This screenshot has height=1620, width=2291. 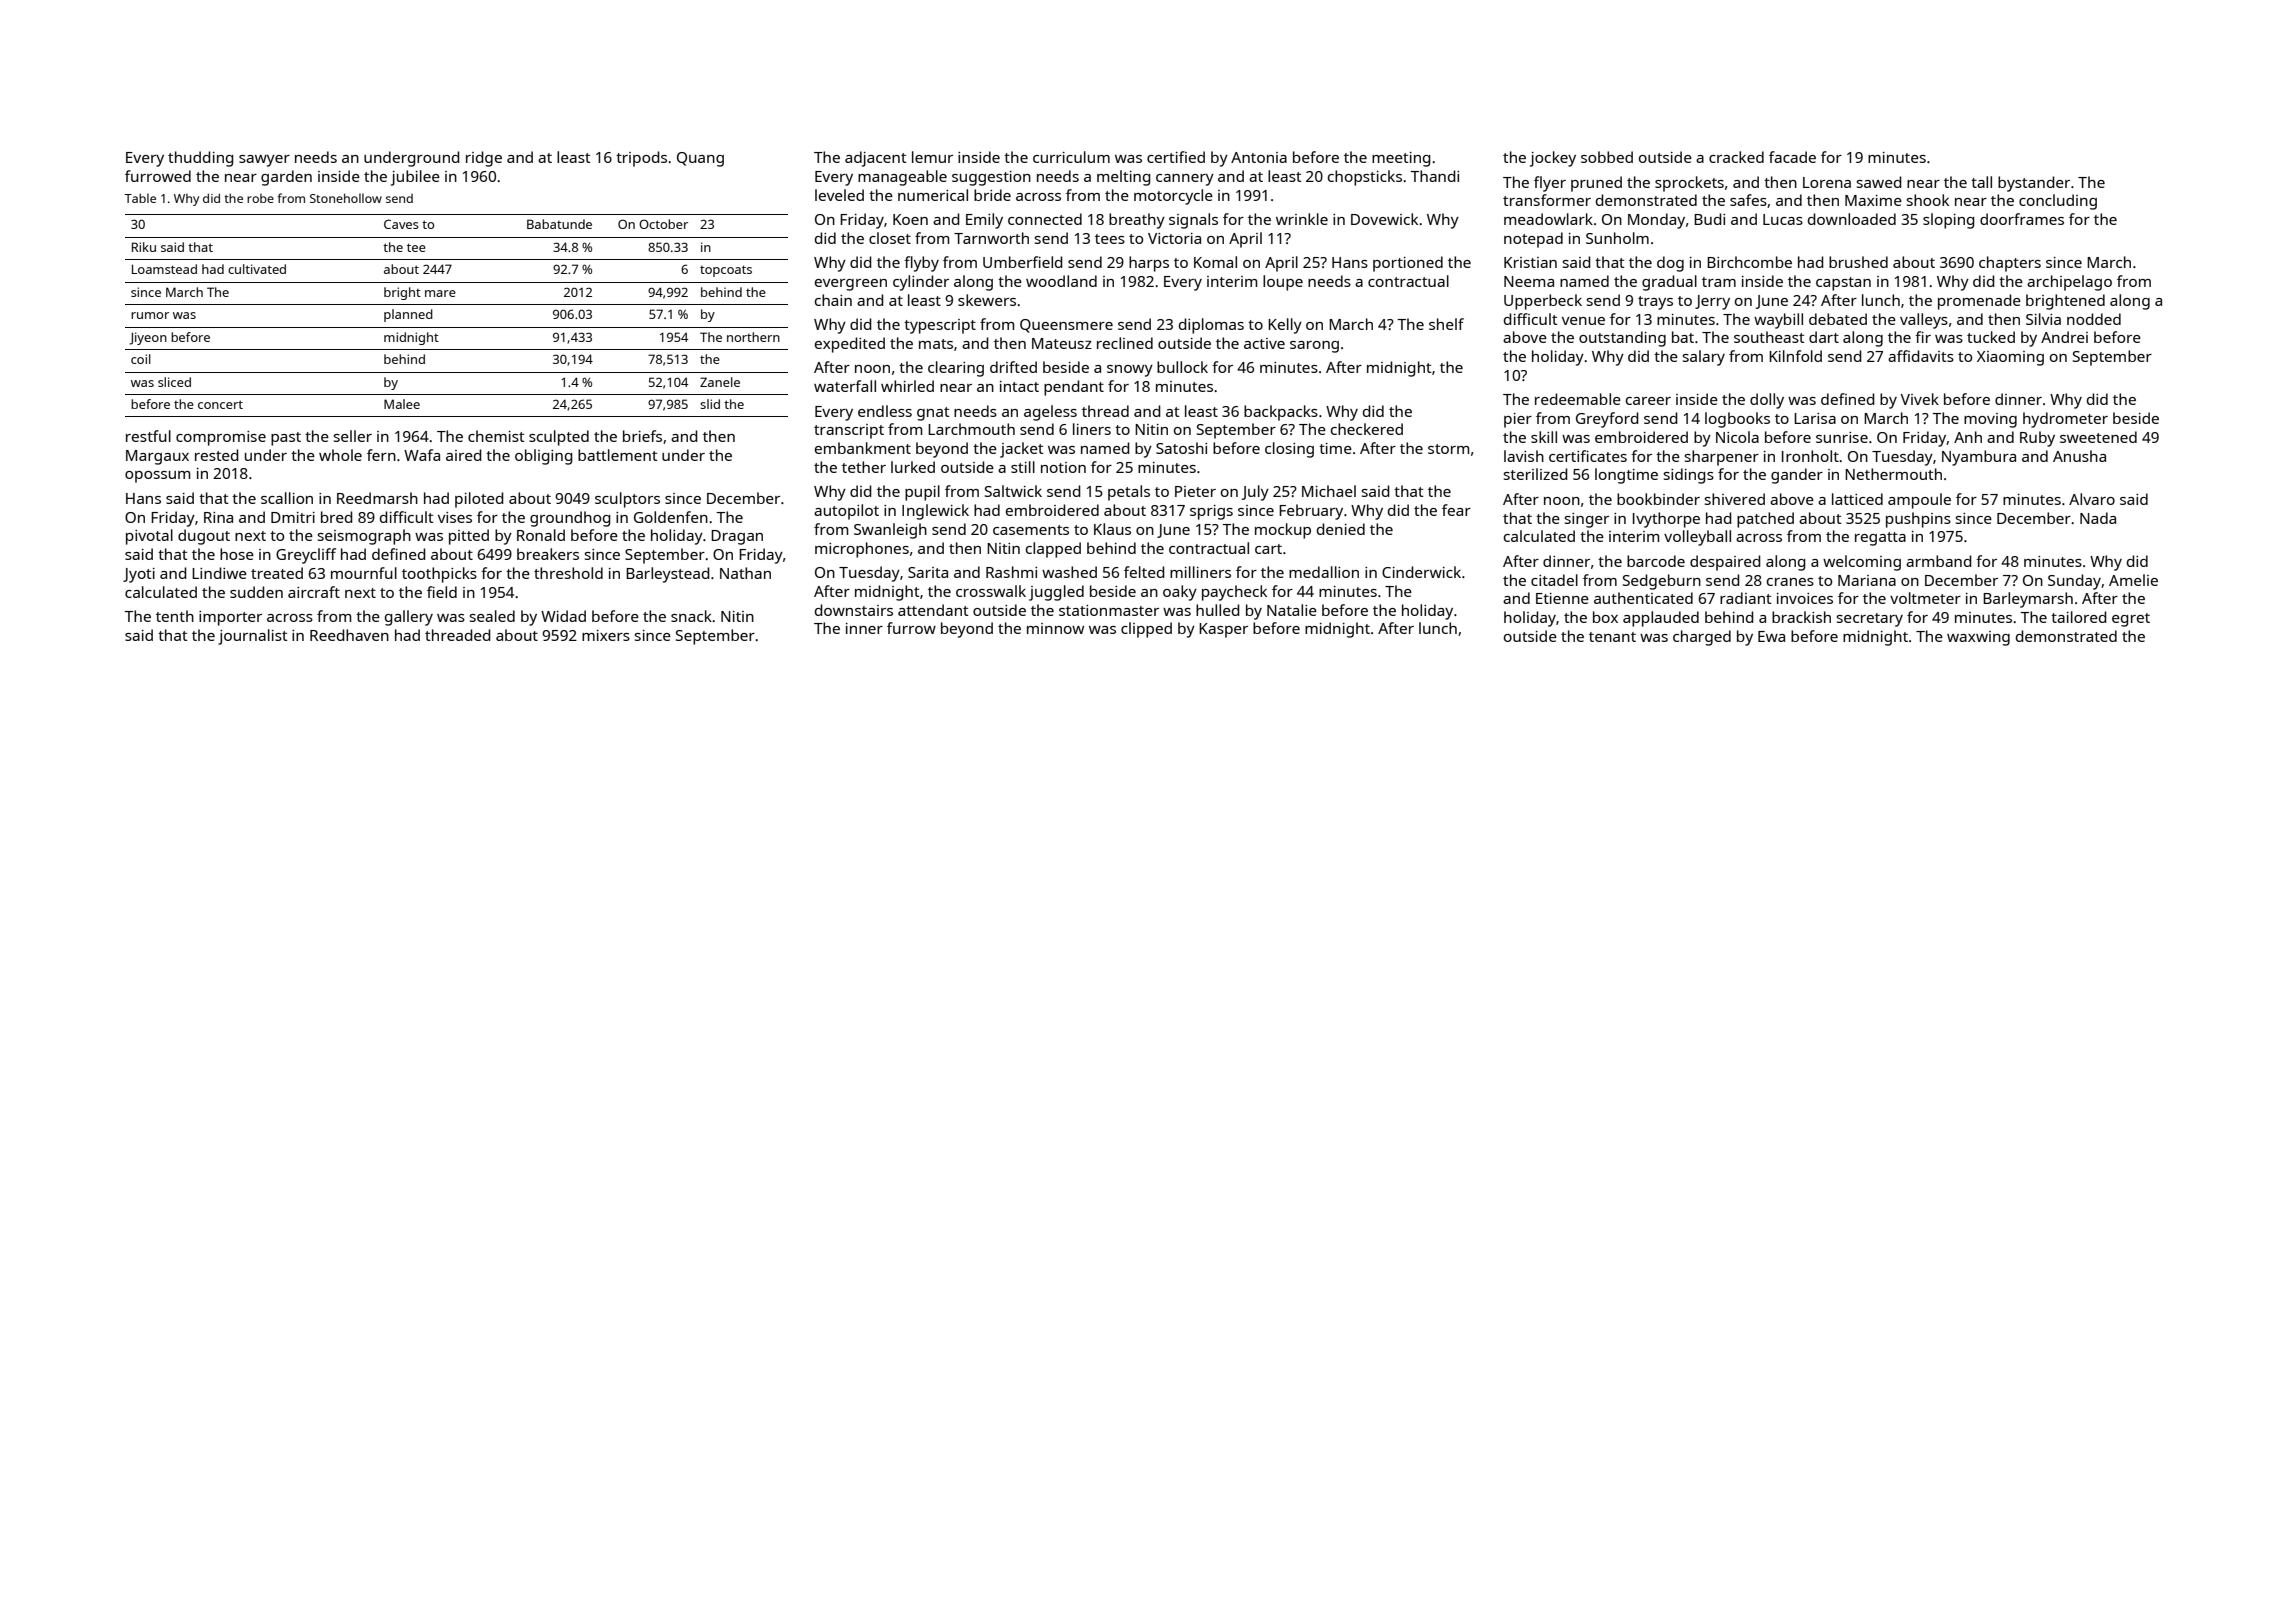 What do you see at coordinates (606, 635) in the screenshot?
I see `mixers` at bounding box center [606, 635].
